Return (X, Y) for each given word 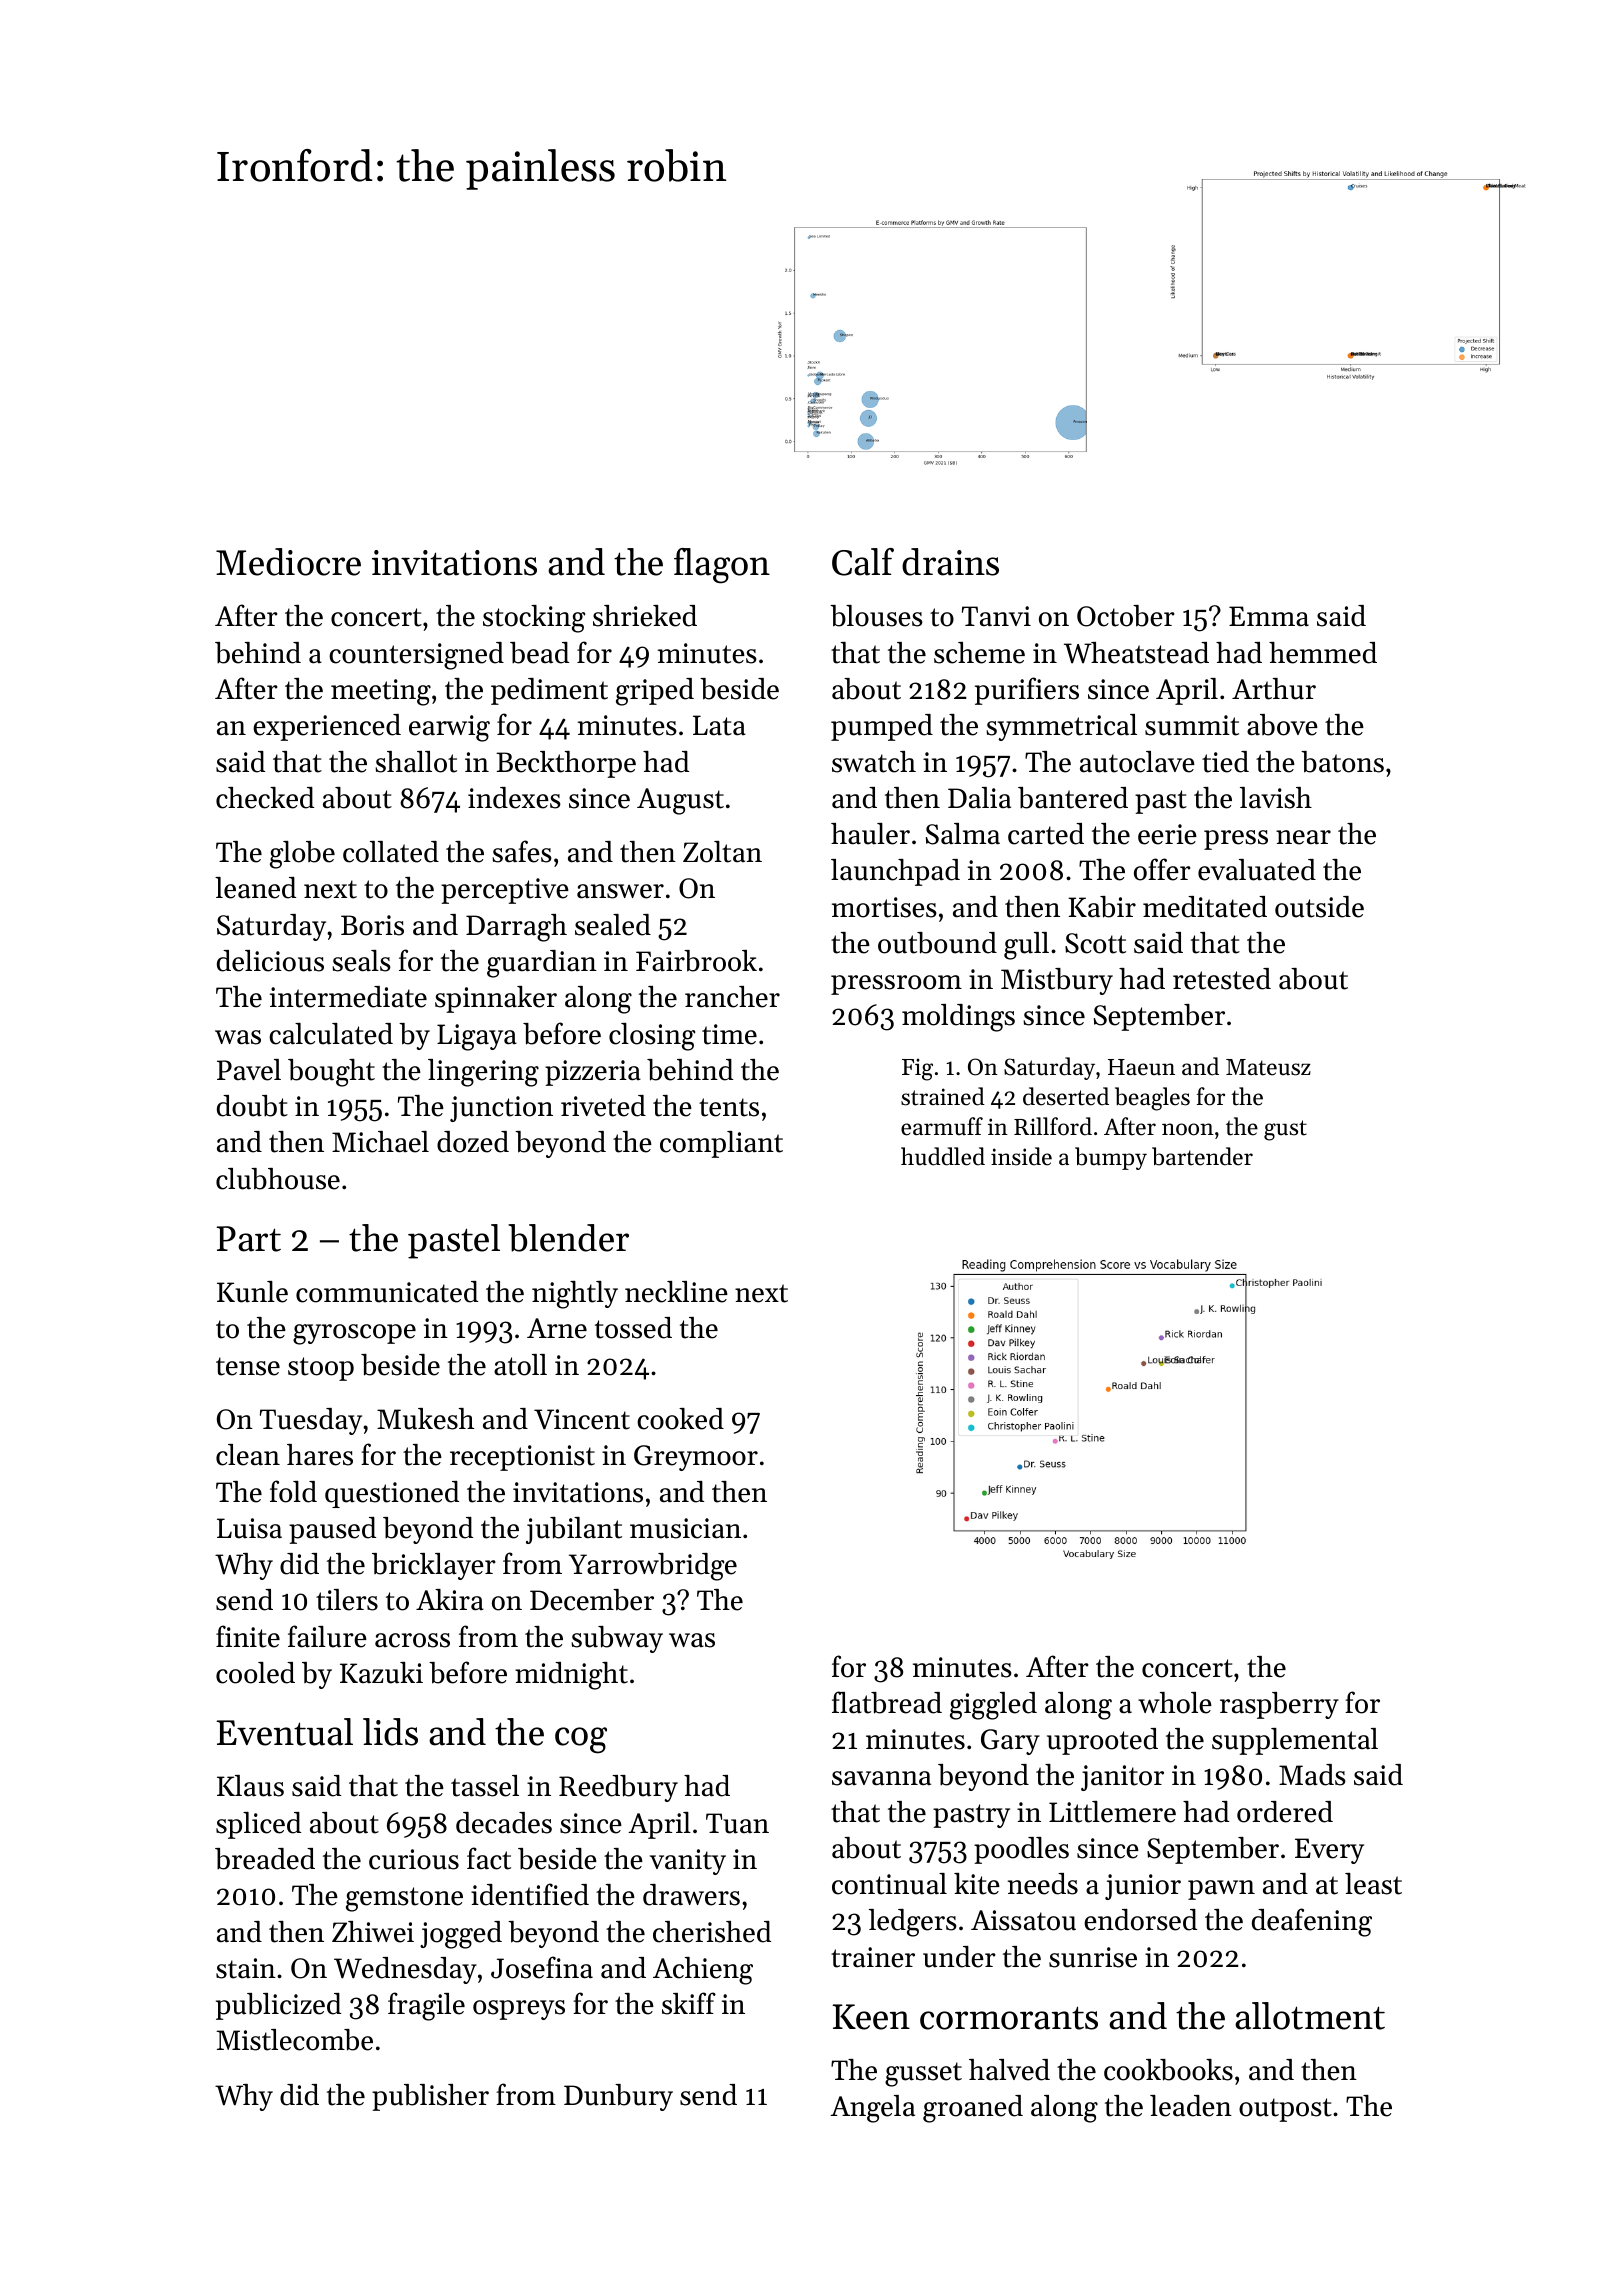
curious (414, 1859)
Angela (872, 2109)
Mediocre (288, 562)
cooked (680, 1419)
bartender (1202, 1156)
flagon (722, 566)
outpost (1285, 2110)
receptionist (522, 1458)
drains (950, 562)
